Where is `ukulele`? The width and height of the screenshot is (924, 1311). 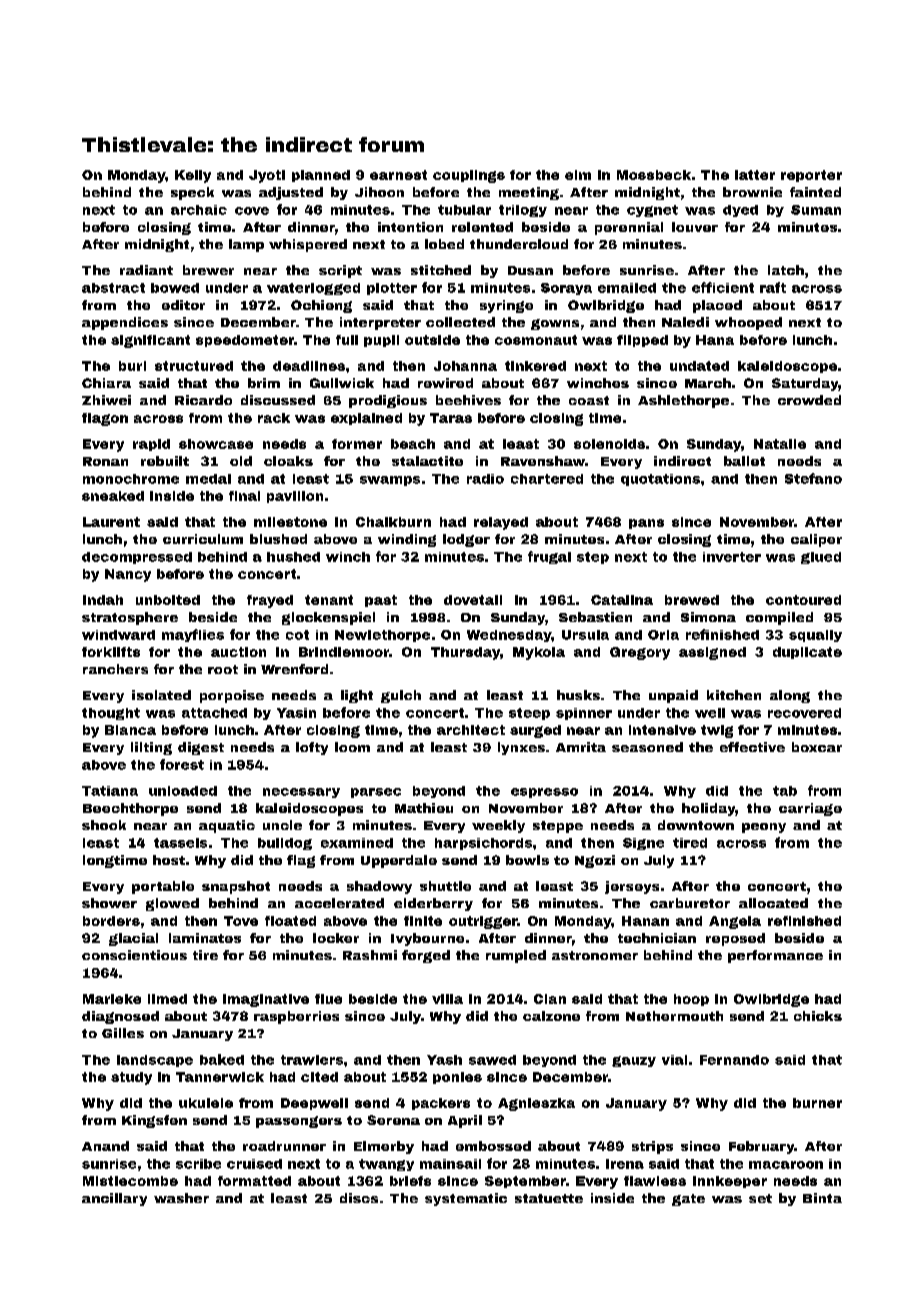 ukulele is located at coordinates (206, 1103).
